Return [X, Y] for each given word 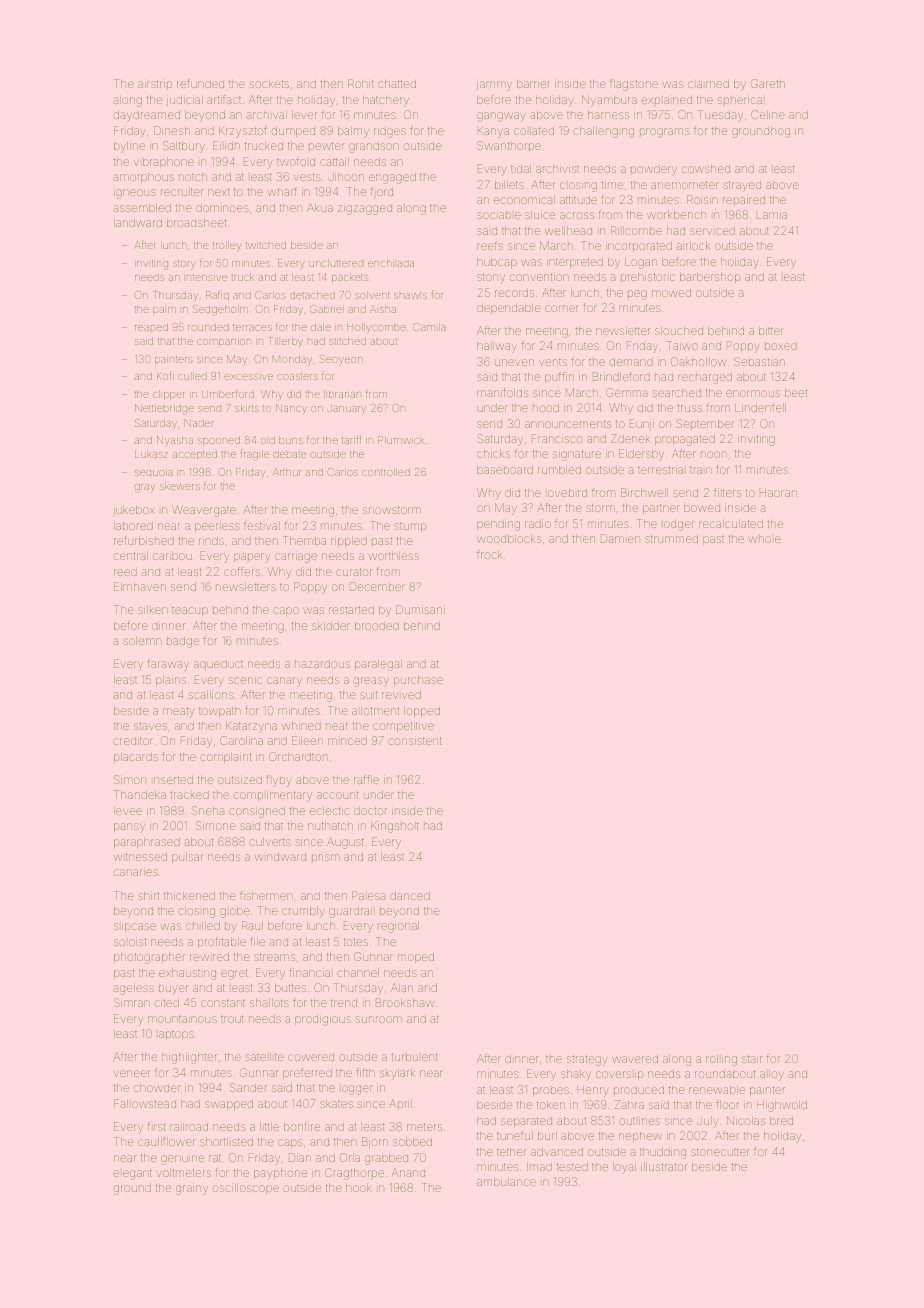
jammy [494, 86]
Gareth [768, 83]
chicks [493, 454]
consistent [414, 741]
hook [359, 1188]
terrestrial [660, 470]
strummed [671, 539]
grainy [192, 1190]
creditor [133, 741]
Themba [304, 540]
